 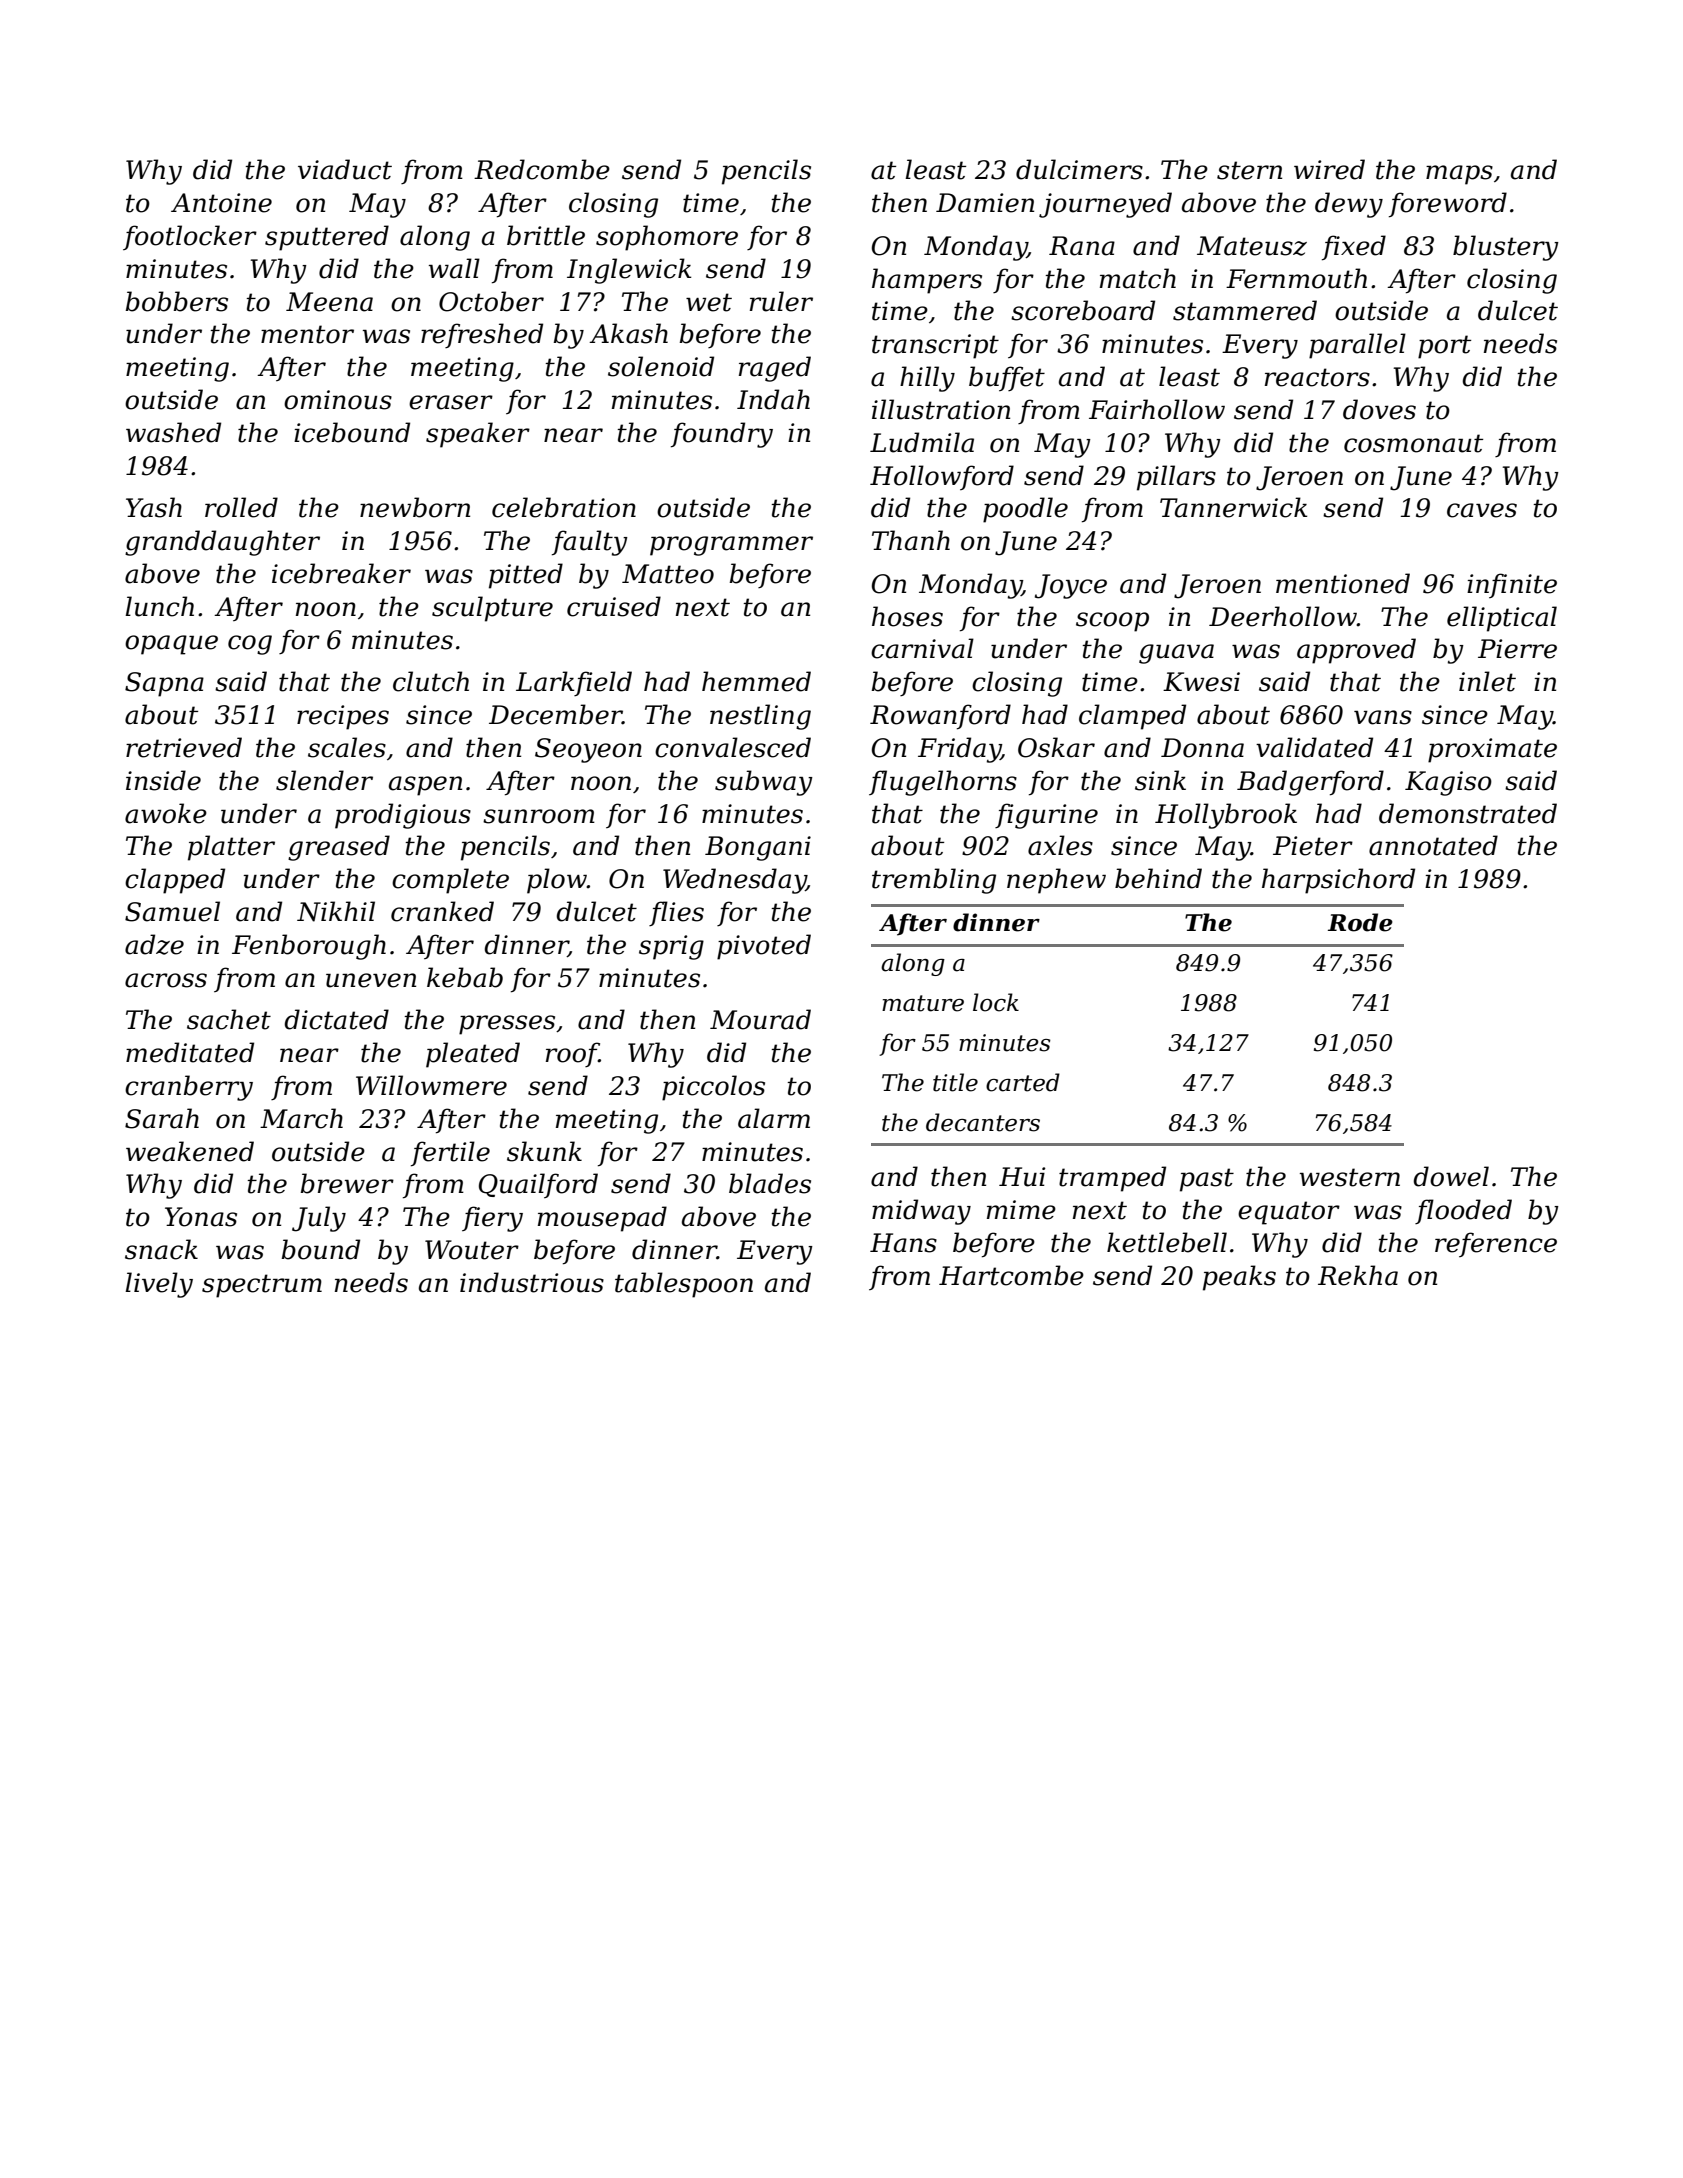 What do you see at coordinates (985, 203) in the image?
I see `Damien` at bounding box center [985, 203].
